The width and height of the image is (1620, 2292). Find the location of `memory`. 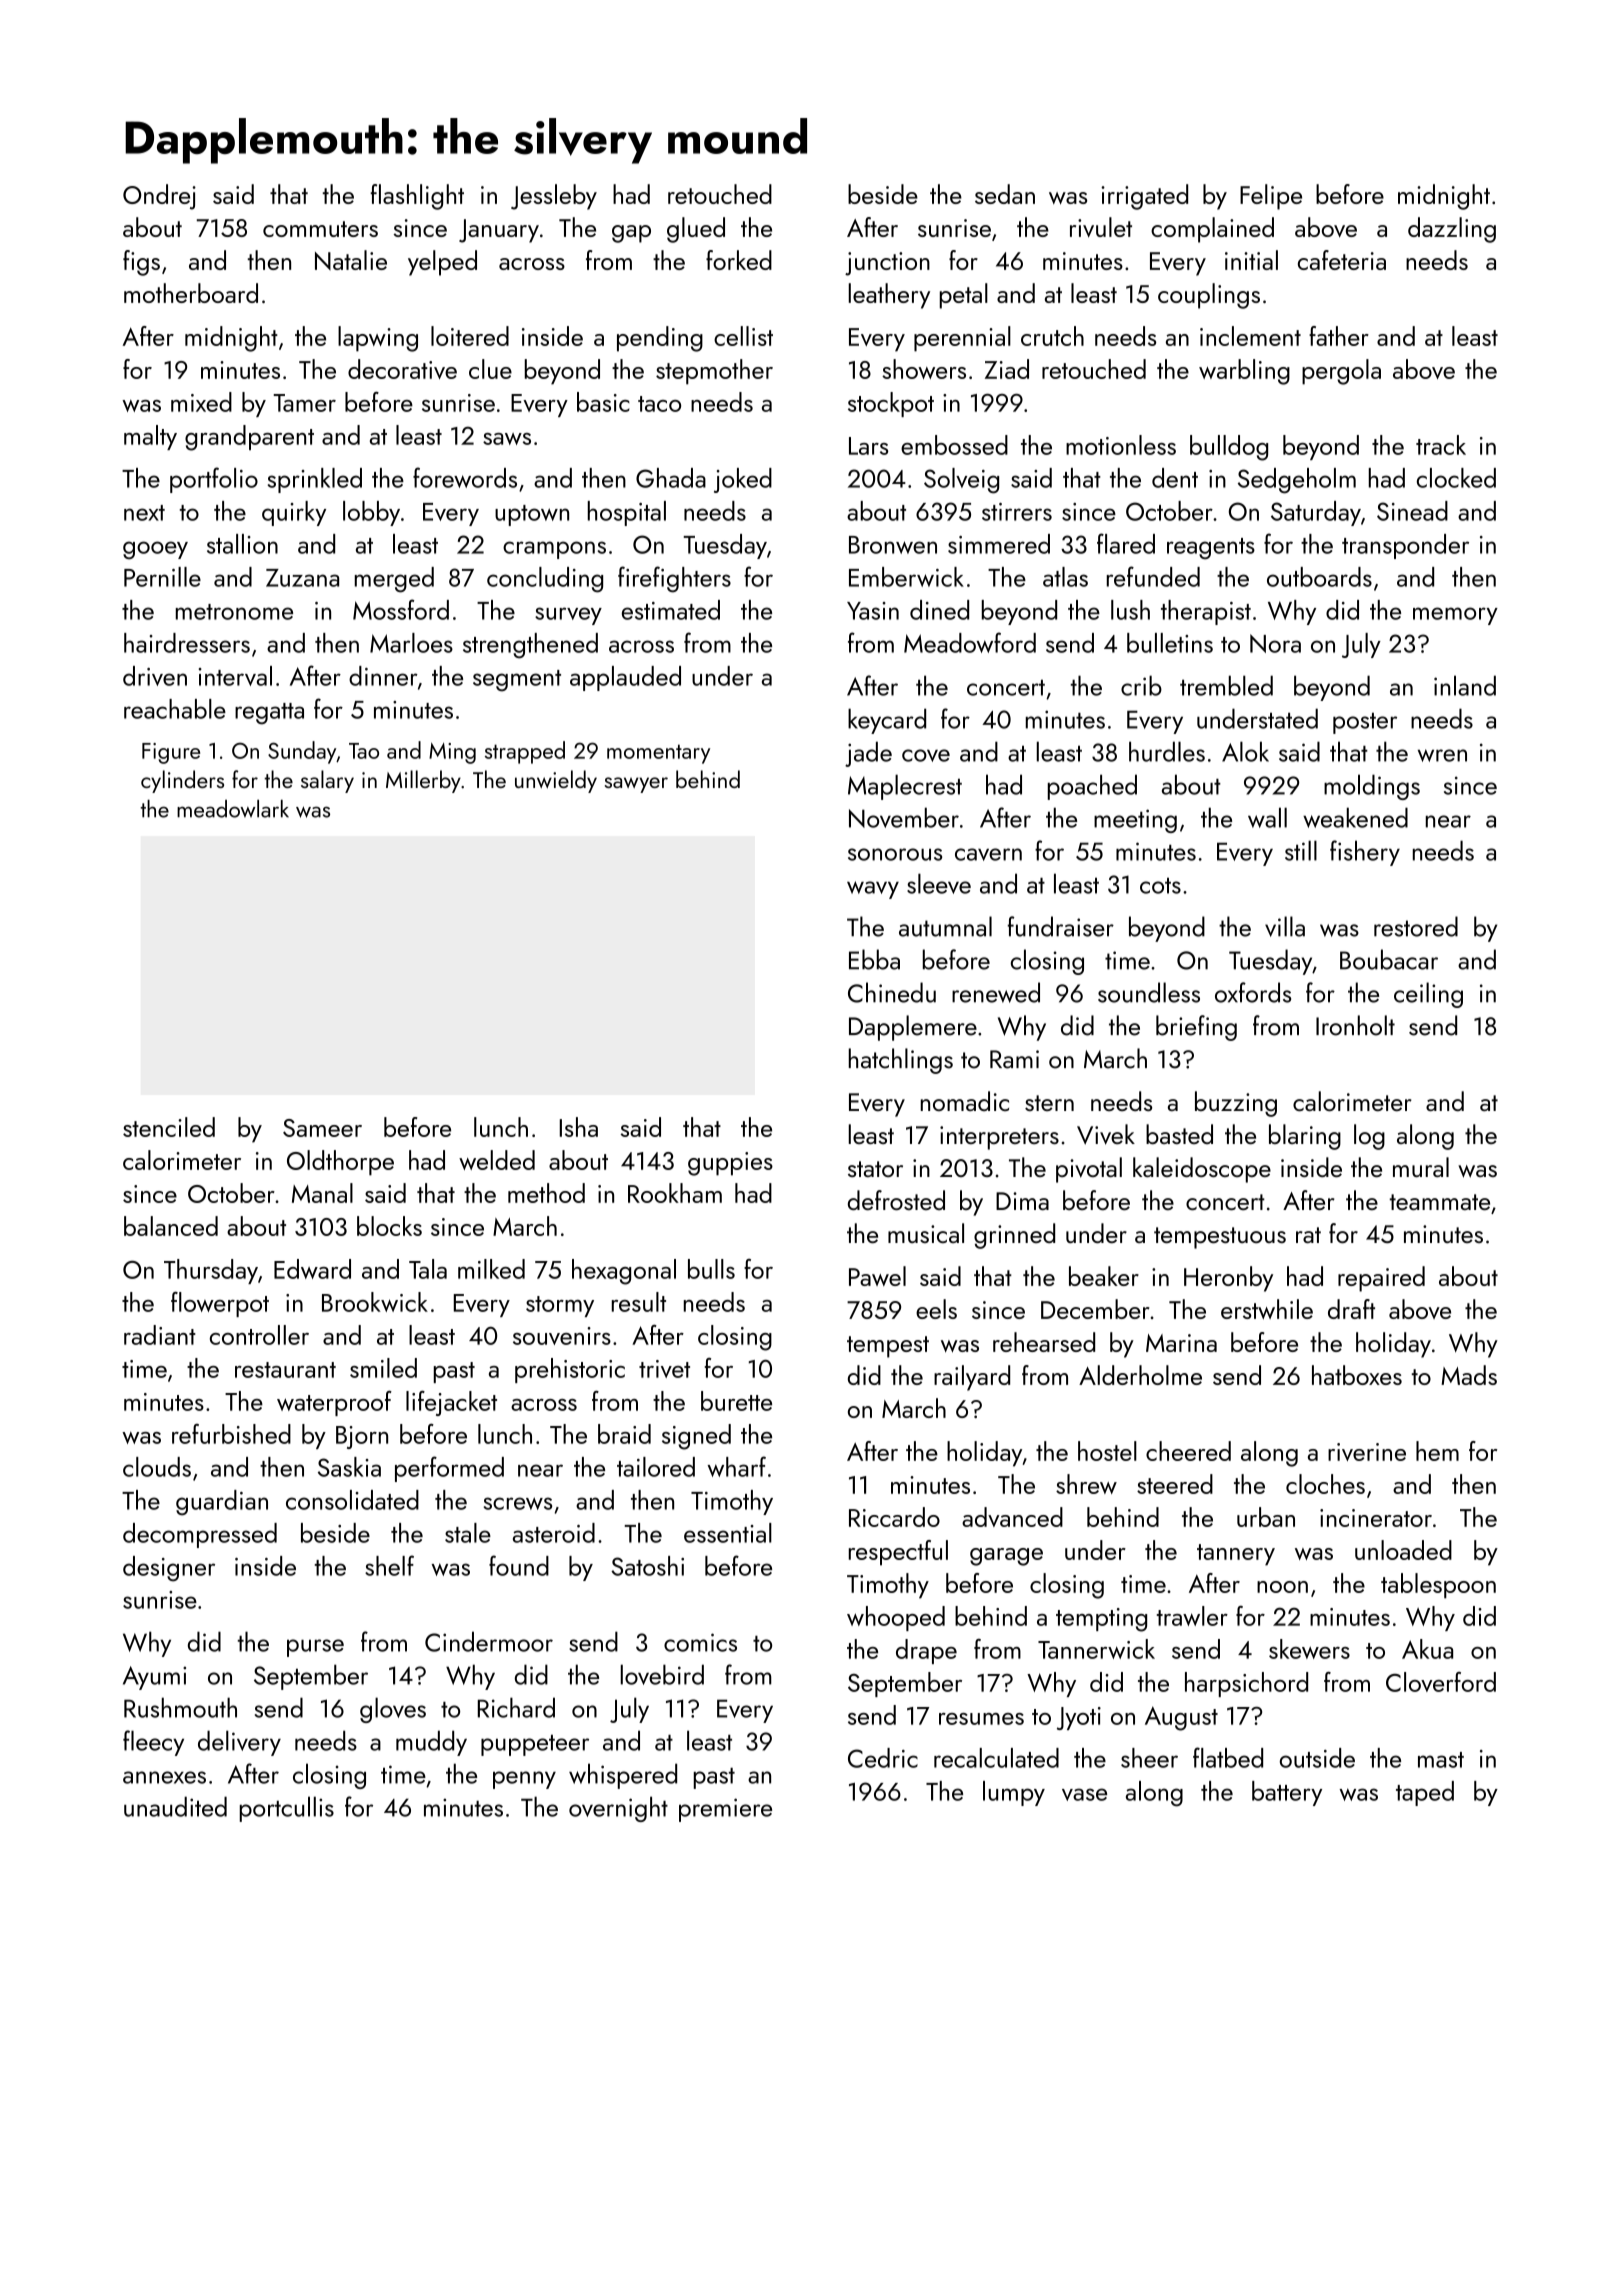

memory is located at coordinates (1455, 616).
